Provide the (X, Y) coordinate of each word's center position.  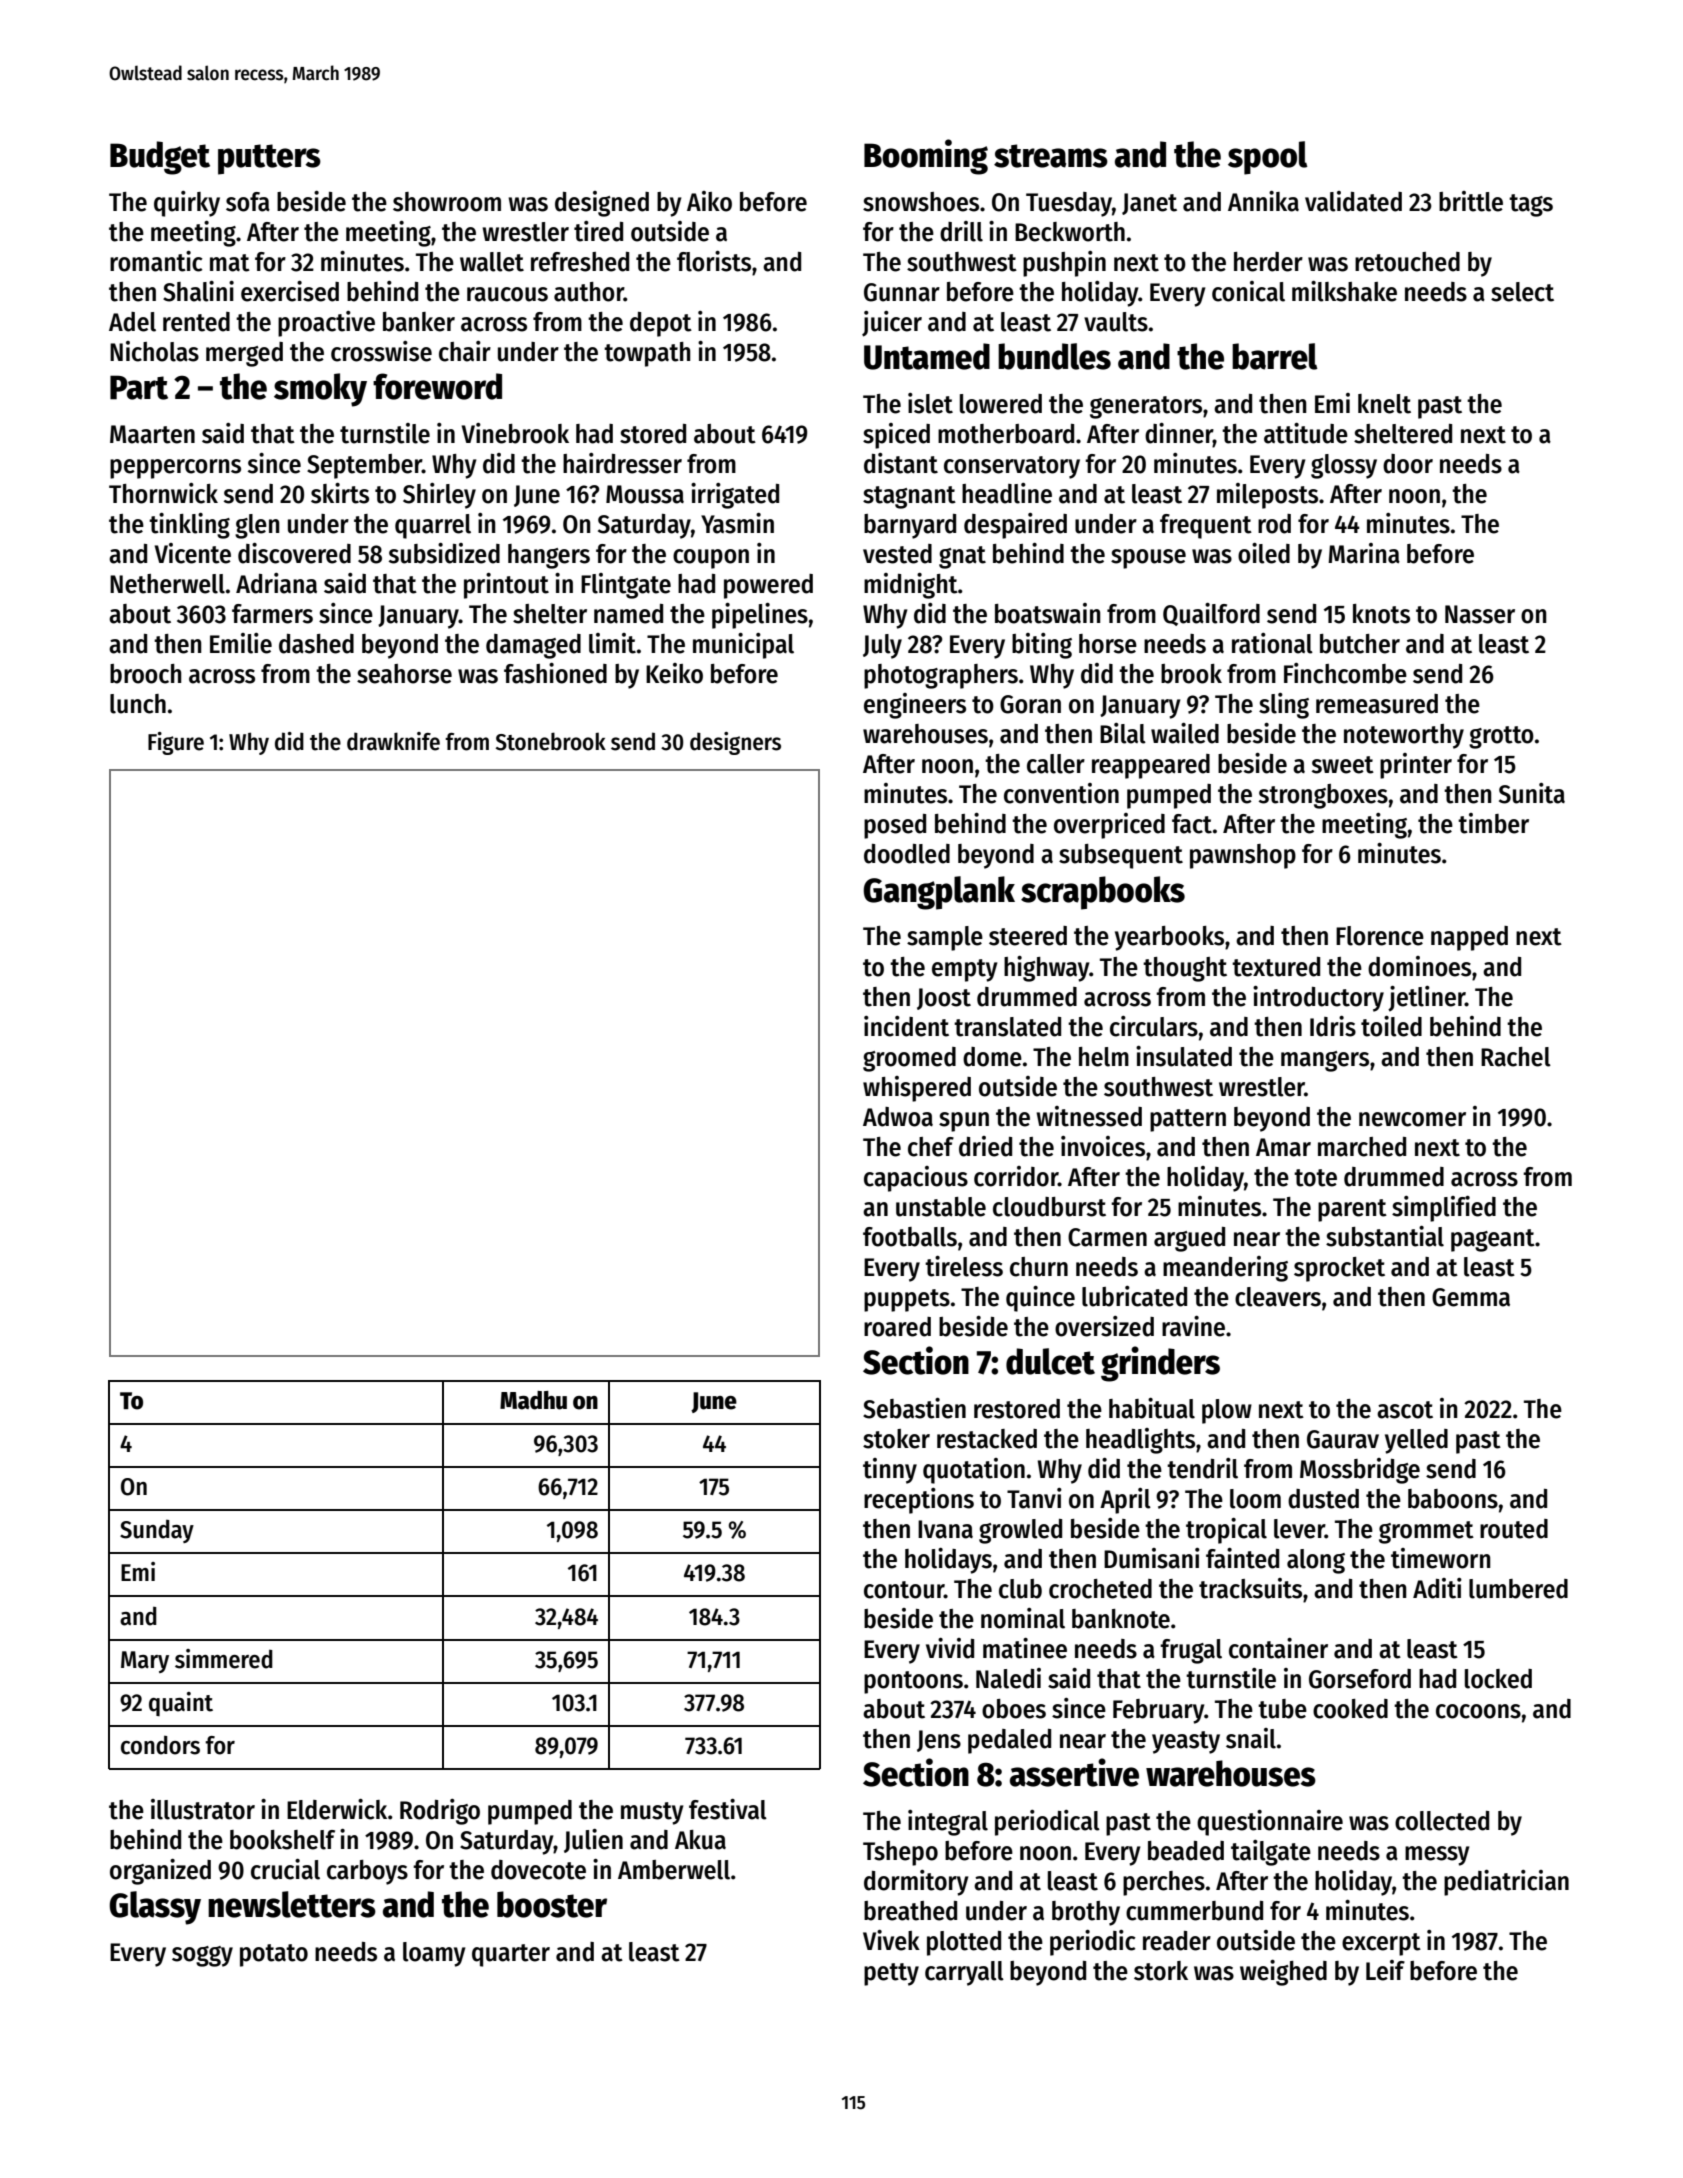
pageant (1493, 1240)
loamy (434, 1954)
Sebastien (914, 1408)
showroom (447, 202)
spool (1268, 158)
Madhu (533, 1400)
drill (961, 231)
